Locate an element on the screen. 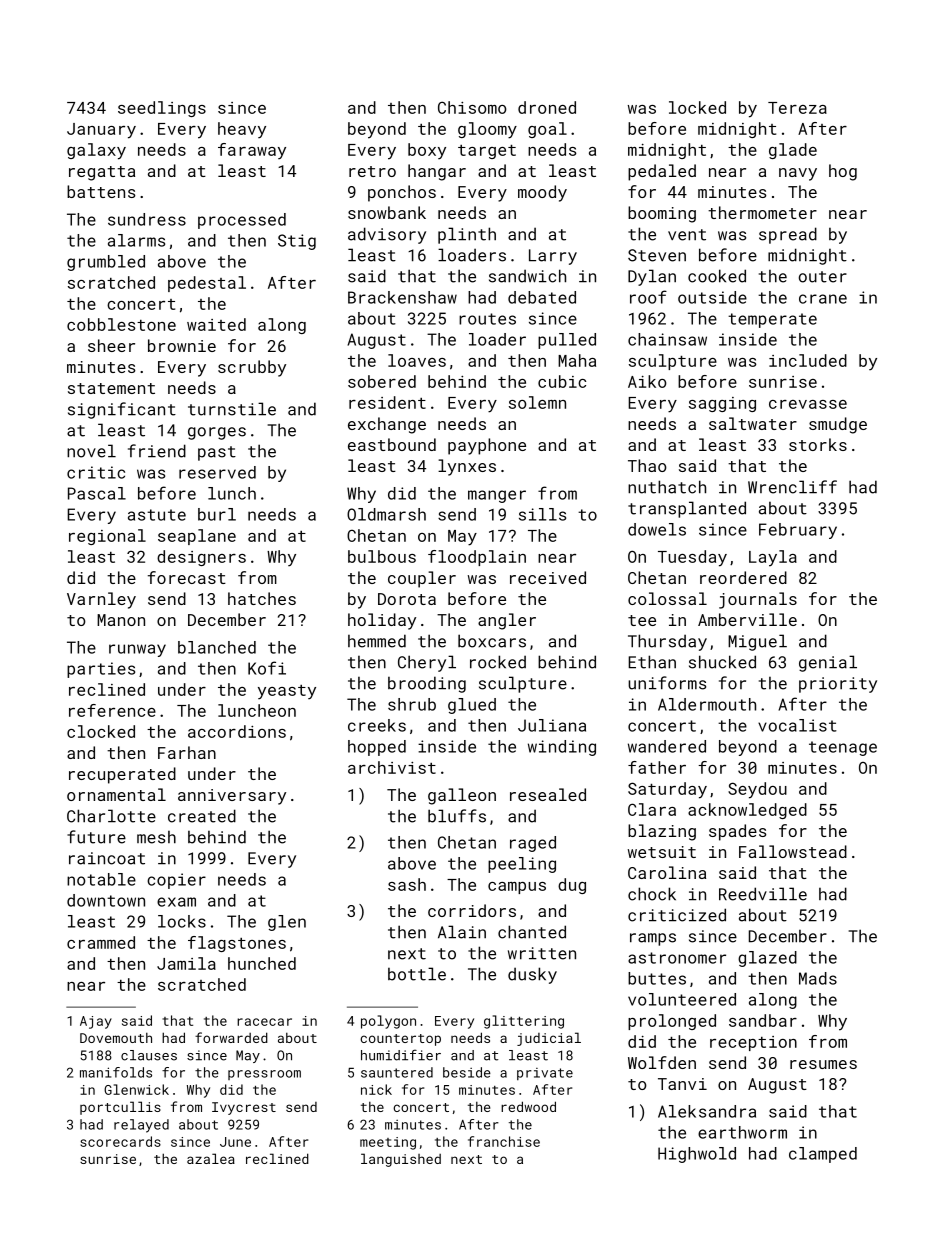 This screenshot has width=952, height=1233. shucked is located at coordinates (722, 662).
